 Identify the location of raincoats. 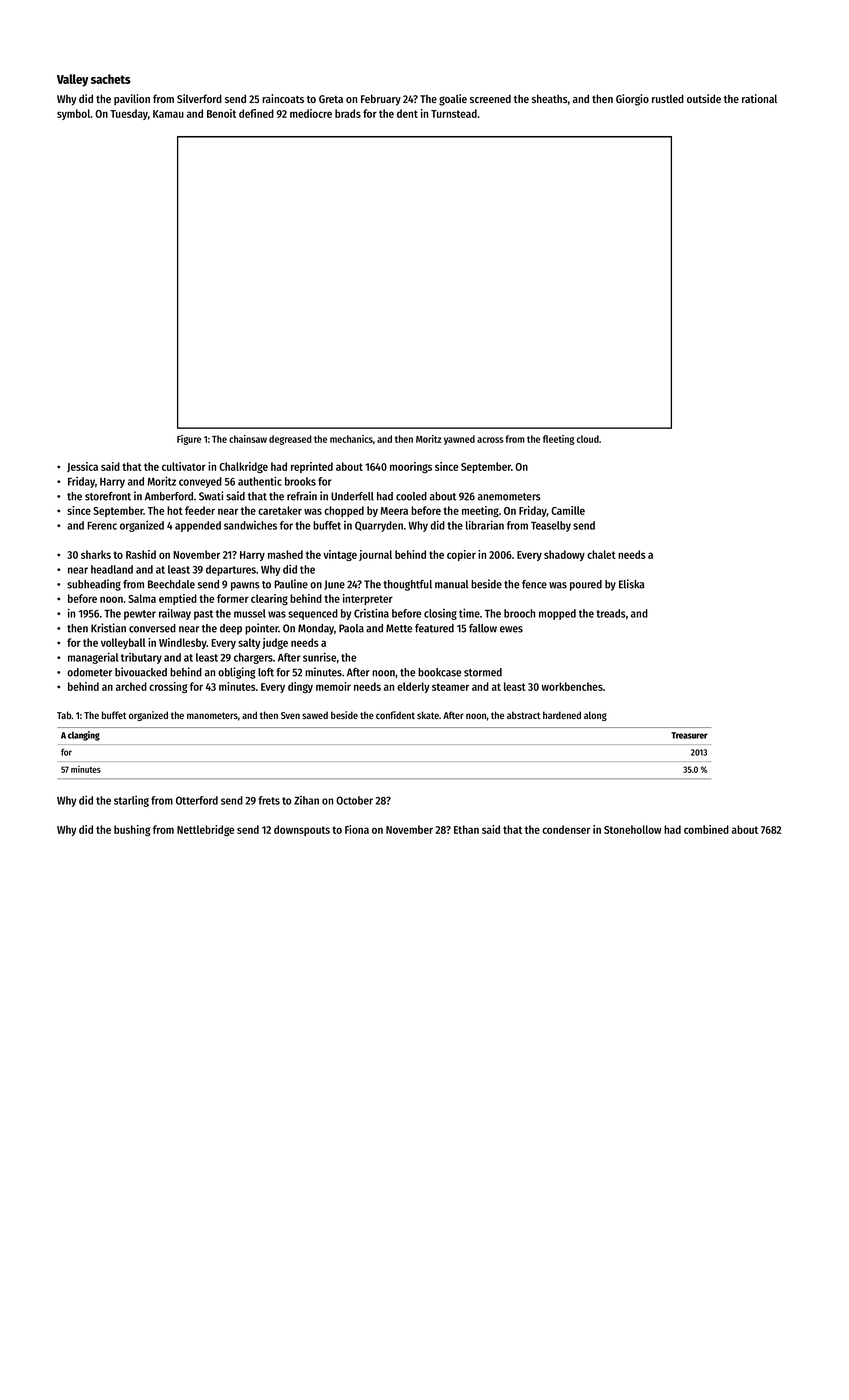
(283, 98).
